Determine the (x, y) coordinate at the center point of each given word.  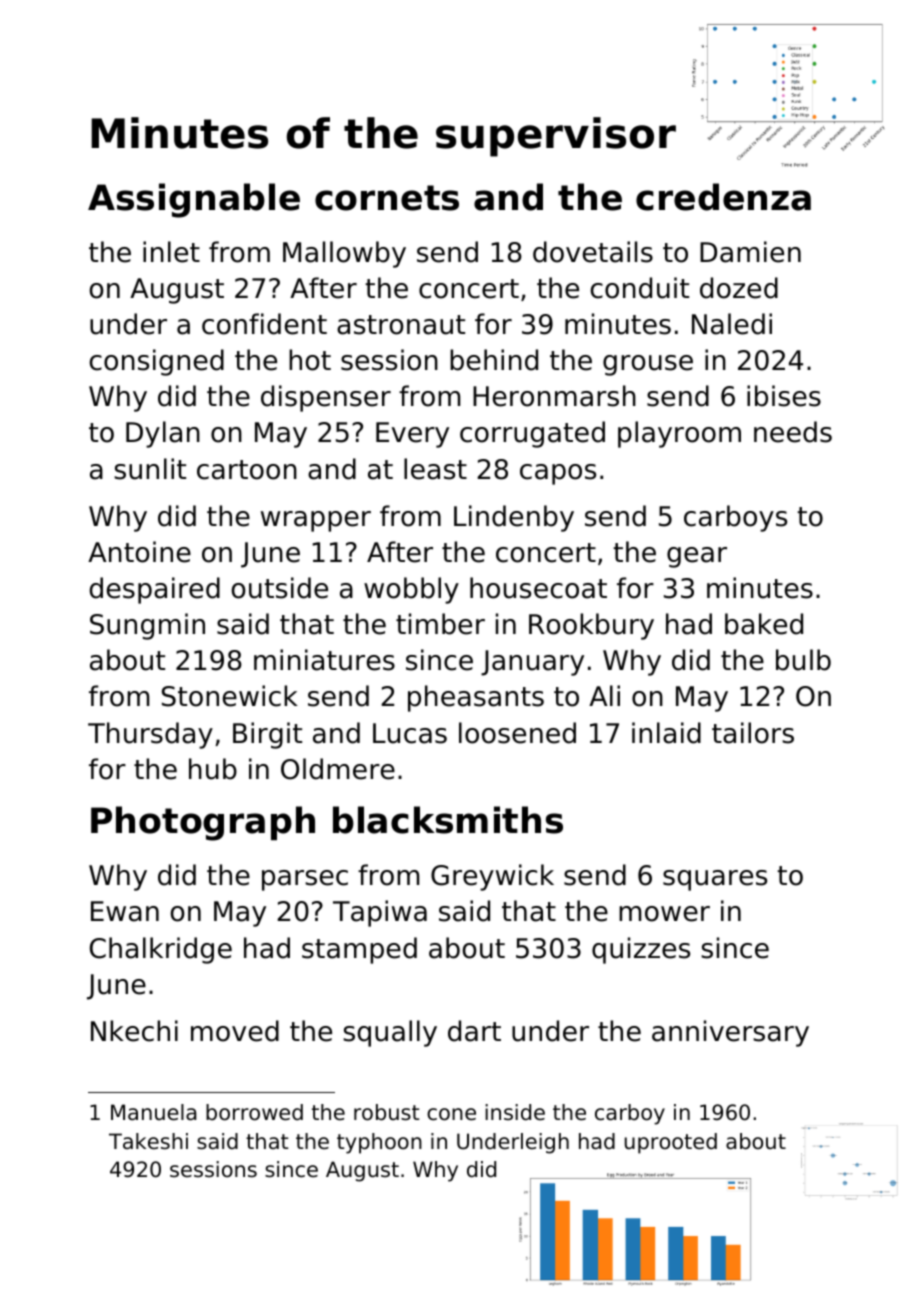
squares (715, 880)
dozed (739, 288)
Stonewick (230, 696)
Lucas (410, 733)
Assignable (194, 200)
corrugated (532, 434)
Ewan (125, 911)
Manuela (153, 1112)
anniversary (730, 1033)
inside (515, 1112)
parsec (305, 880)
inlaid (666, 733)
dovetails (593, 252)
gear (697, 557)
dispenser (326, 398)
